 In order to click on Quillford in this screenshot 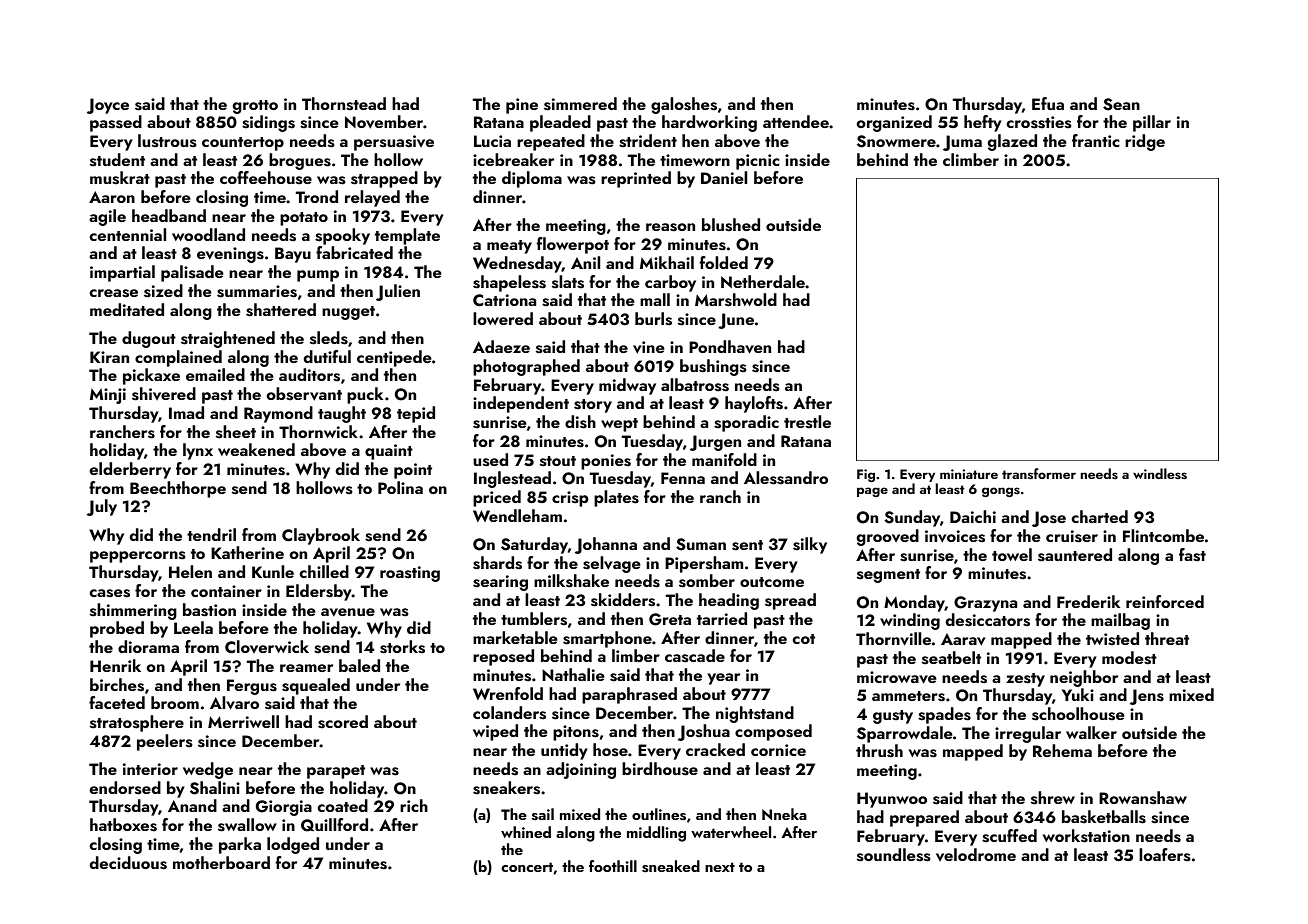, I will do `click(334, 825)`.
